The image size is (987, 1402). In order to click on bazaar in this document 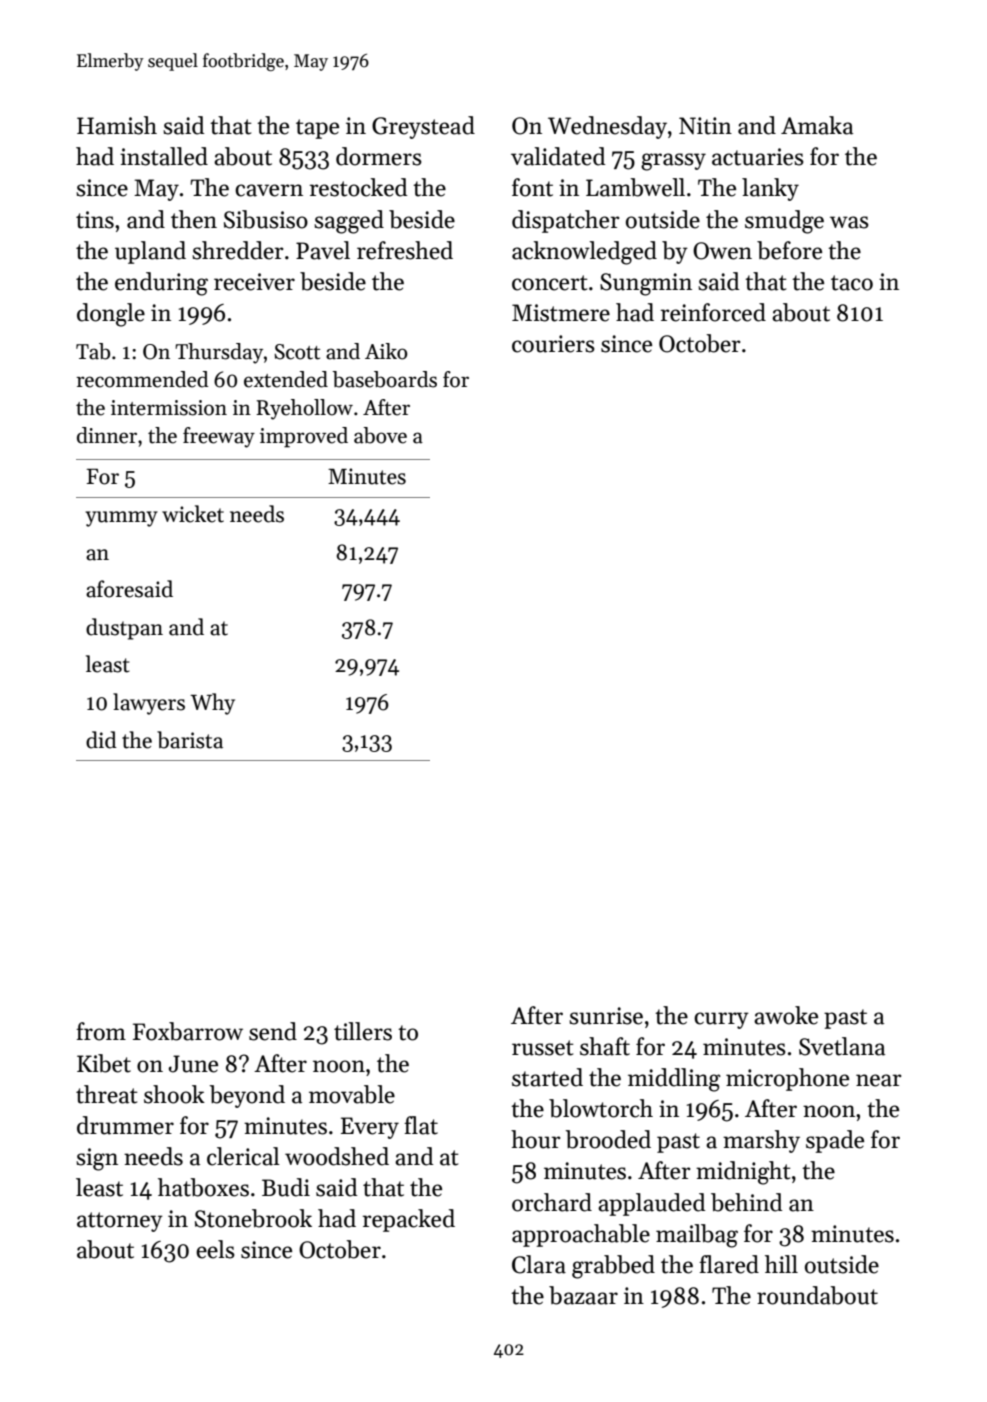, I will do `click(583, 1295)`.
